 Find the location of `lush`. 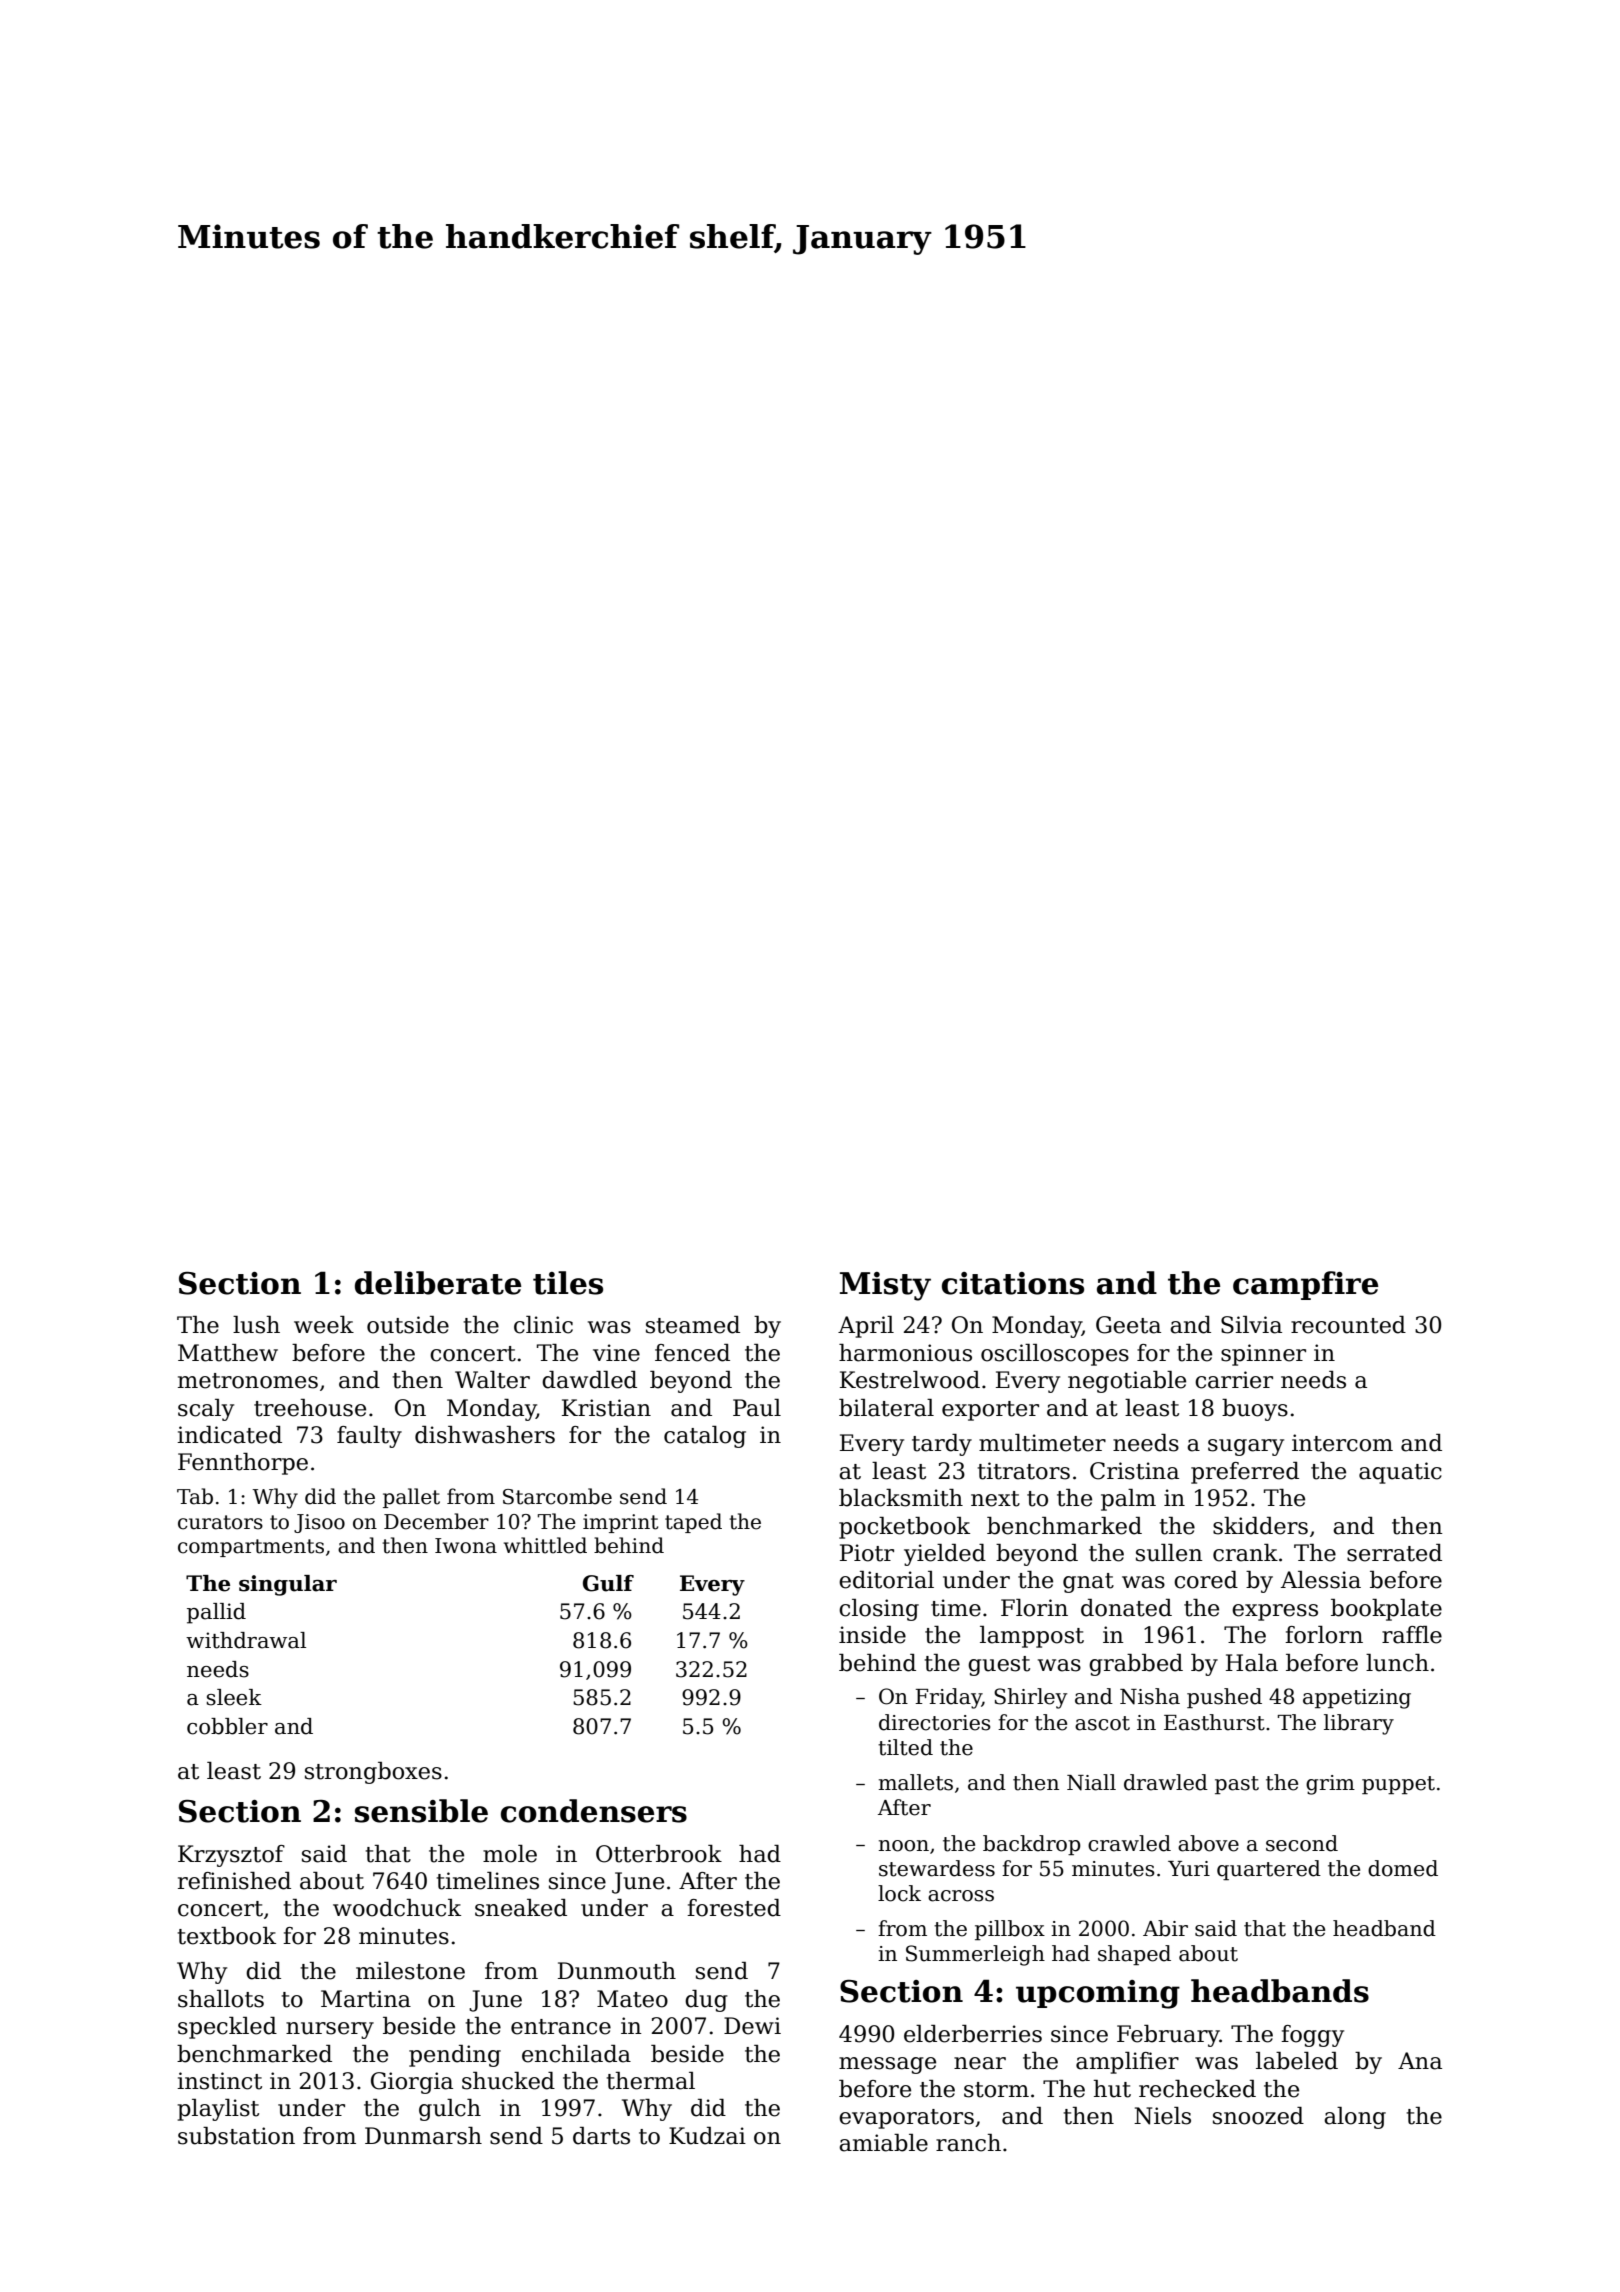

lush is located at coordinates (256, 1325).
